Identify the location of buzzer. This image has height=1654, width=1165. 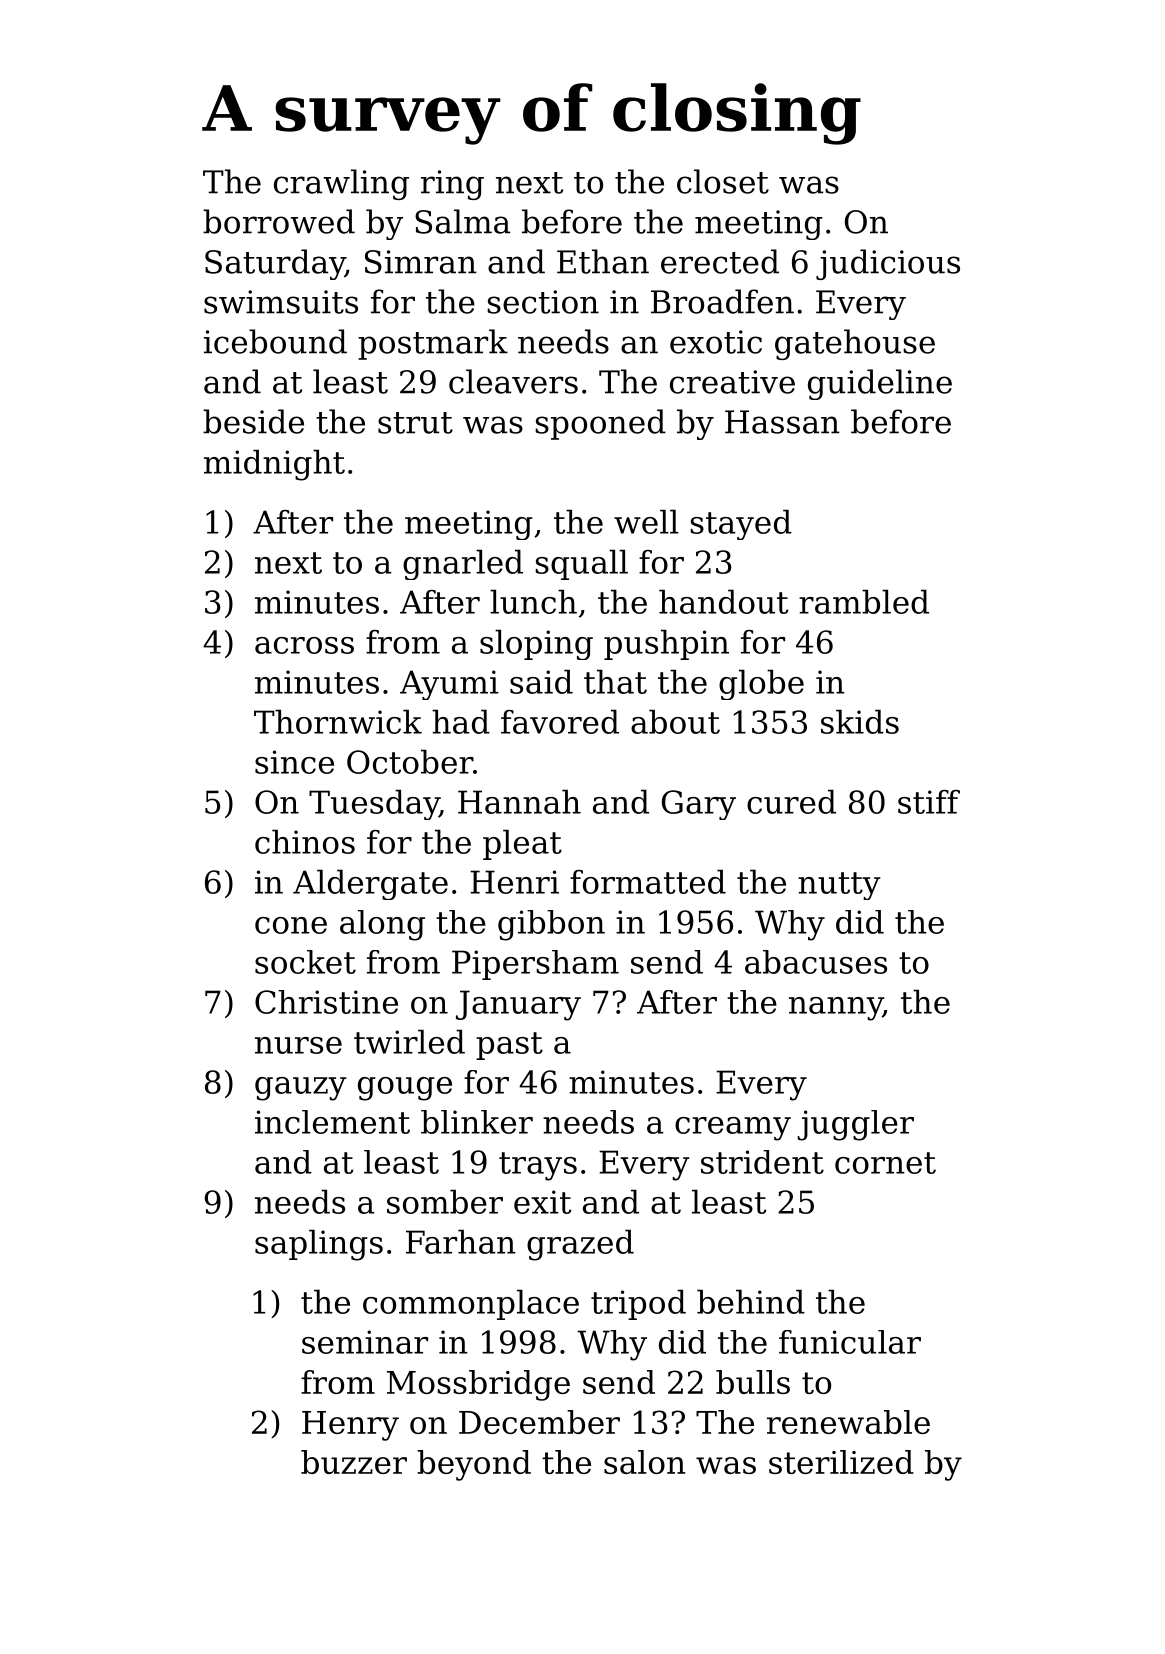
(354, 1462).
